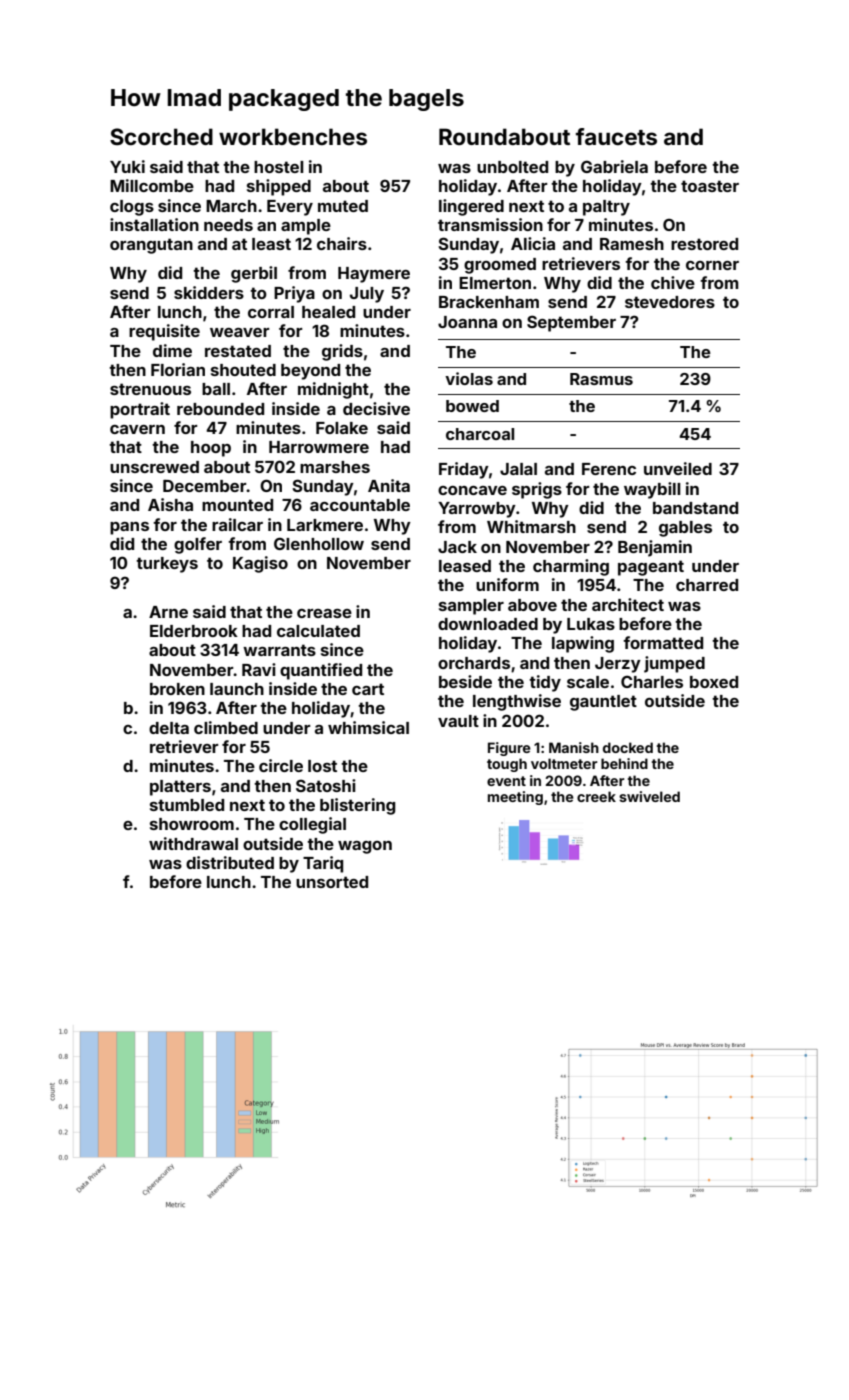 This page has width=849, height=1400. I want to click on chairs, so click(342, 243).
